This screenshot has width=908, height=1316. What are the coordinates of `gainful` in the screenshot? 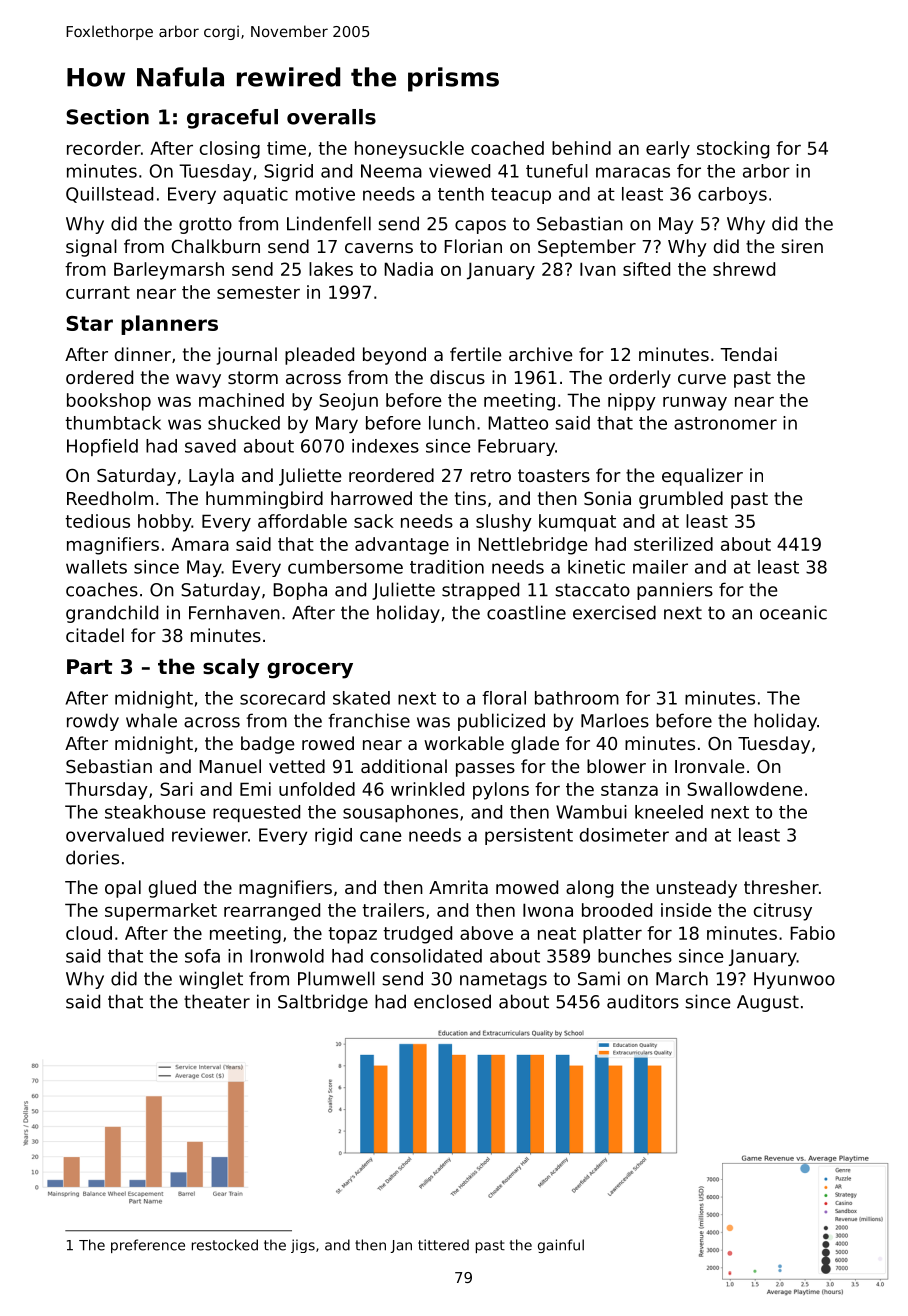 It's located at (561, 1246).
